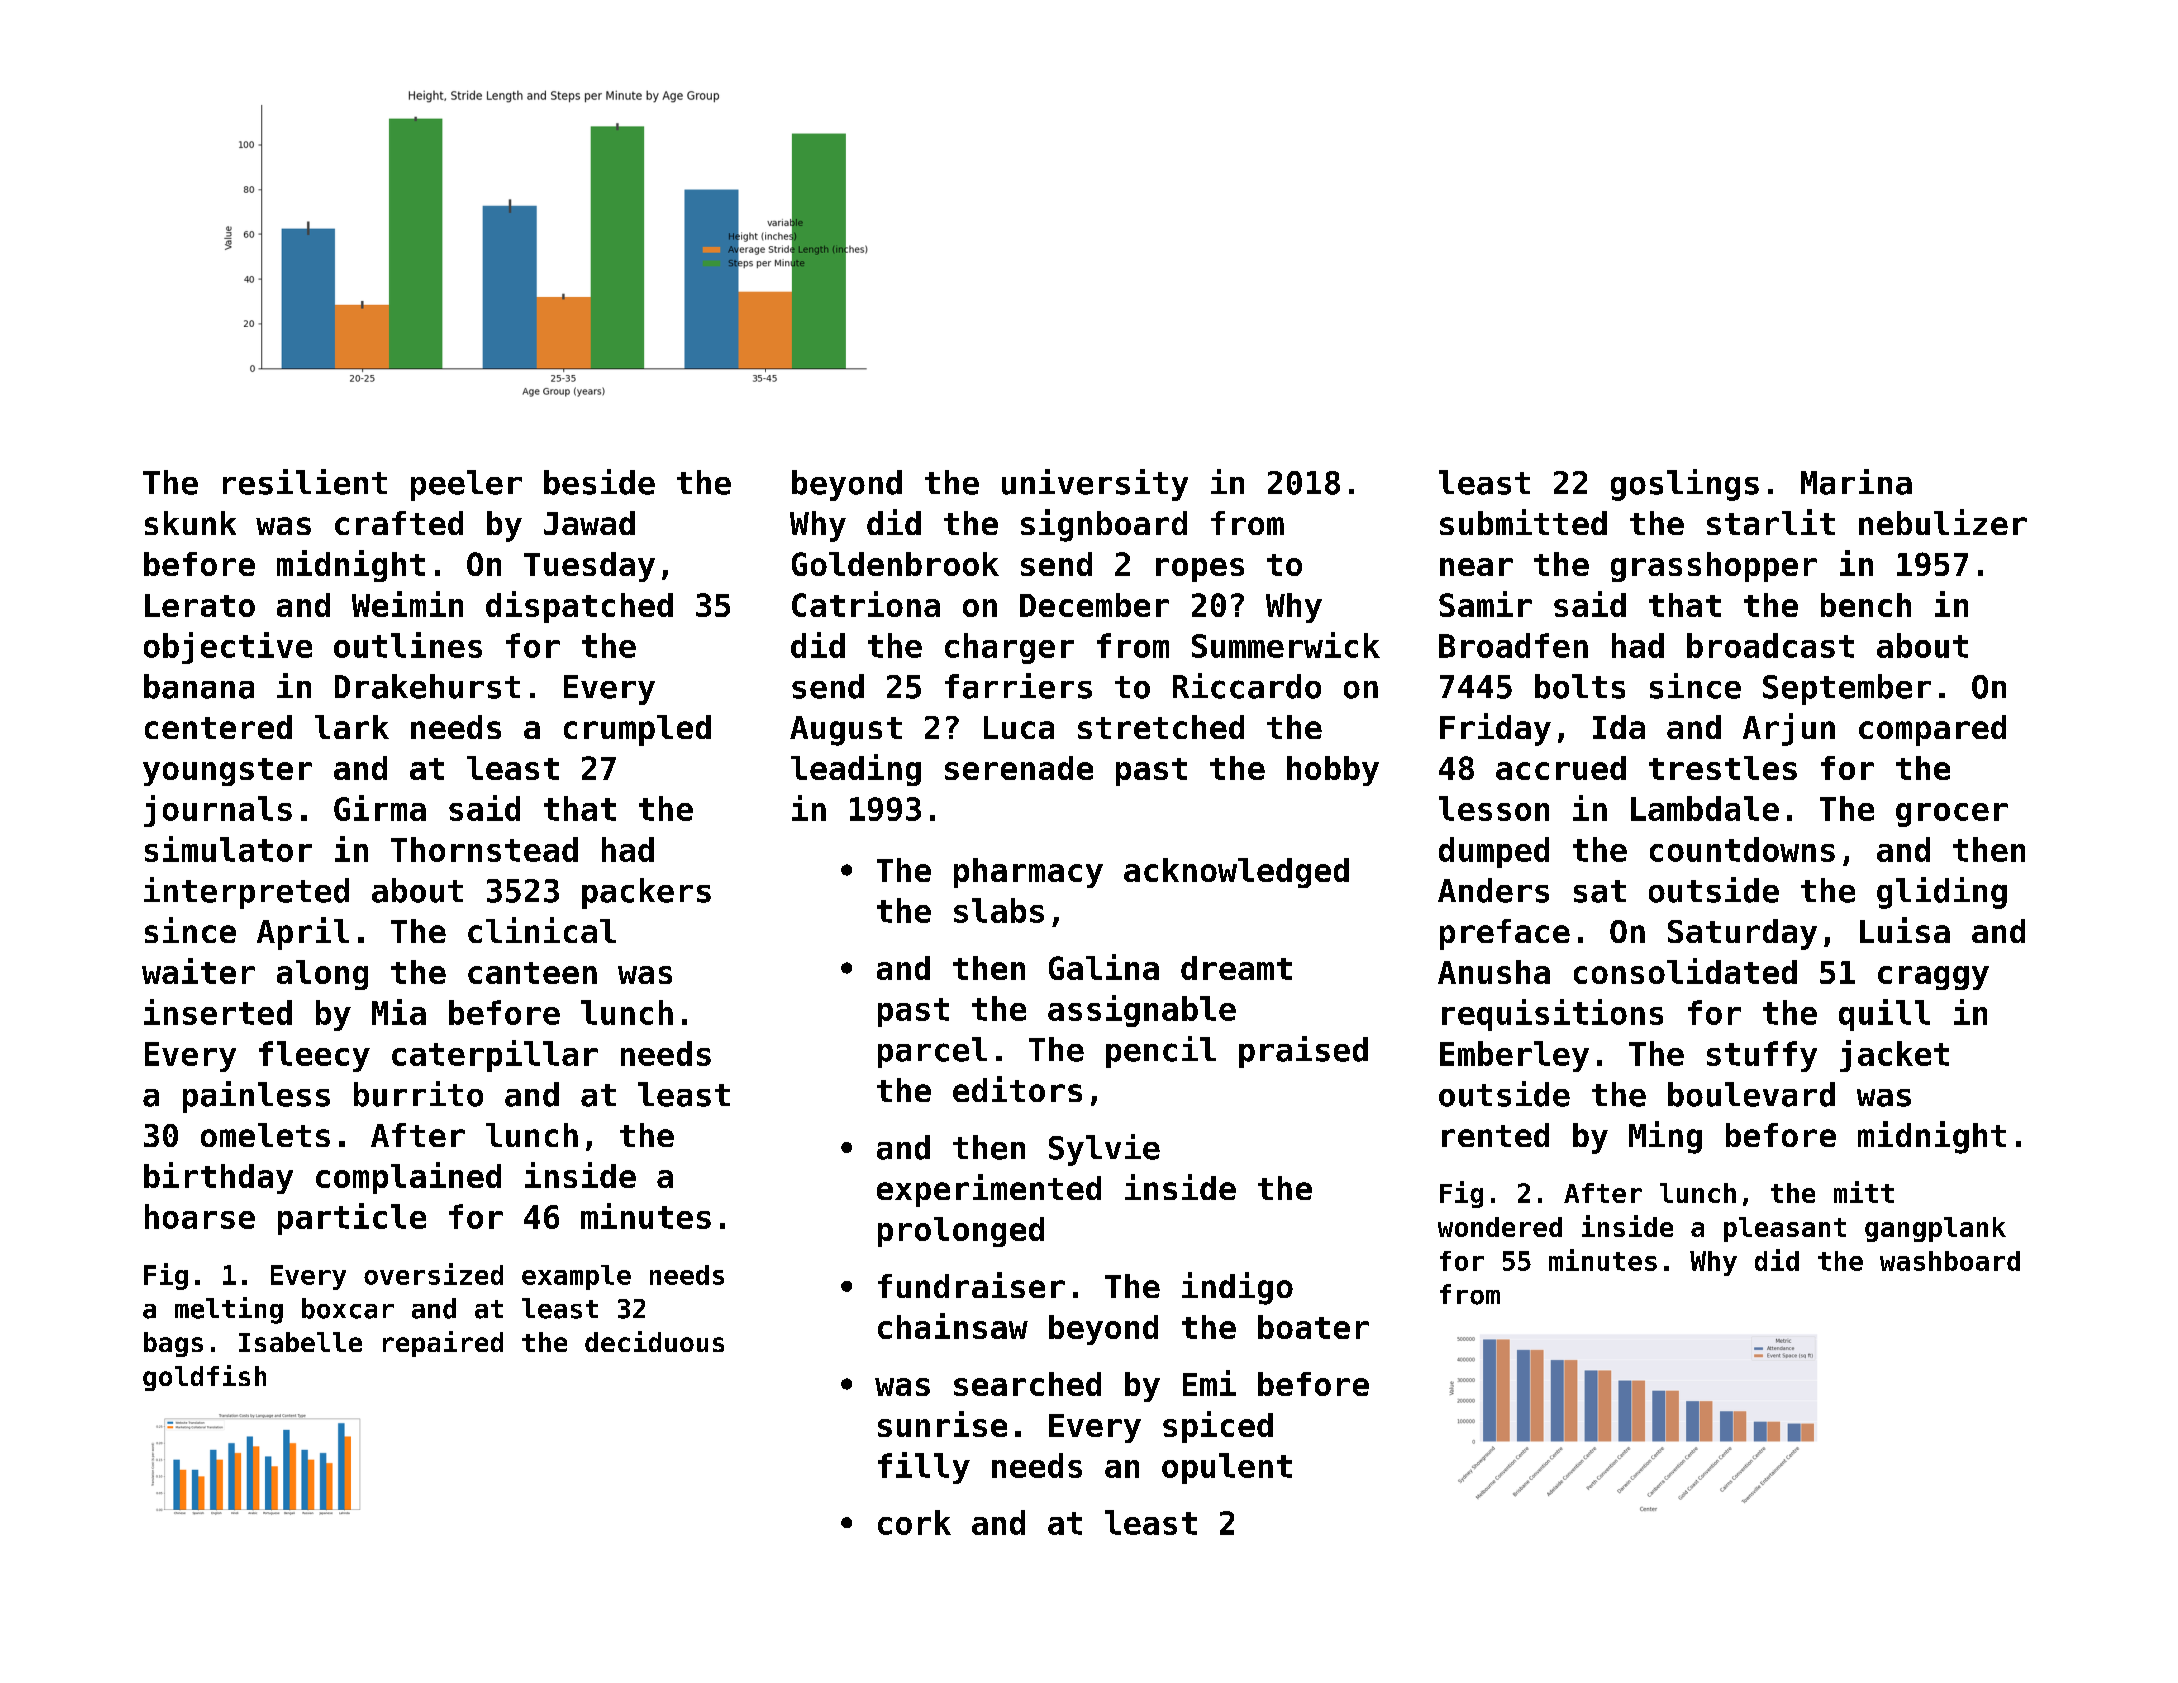  Describe the element at coordinates (1236, 968) in the screenshot. I see `dreamt` at that location.
